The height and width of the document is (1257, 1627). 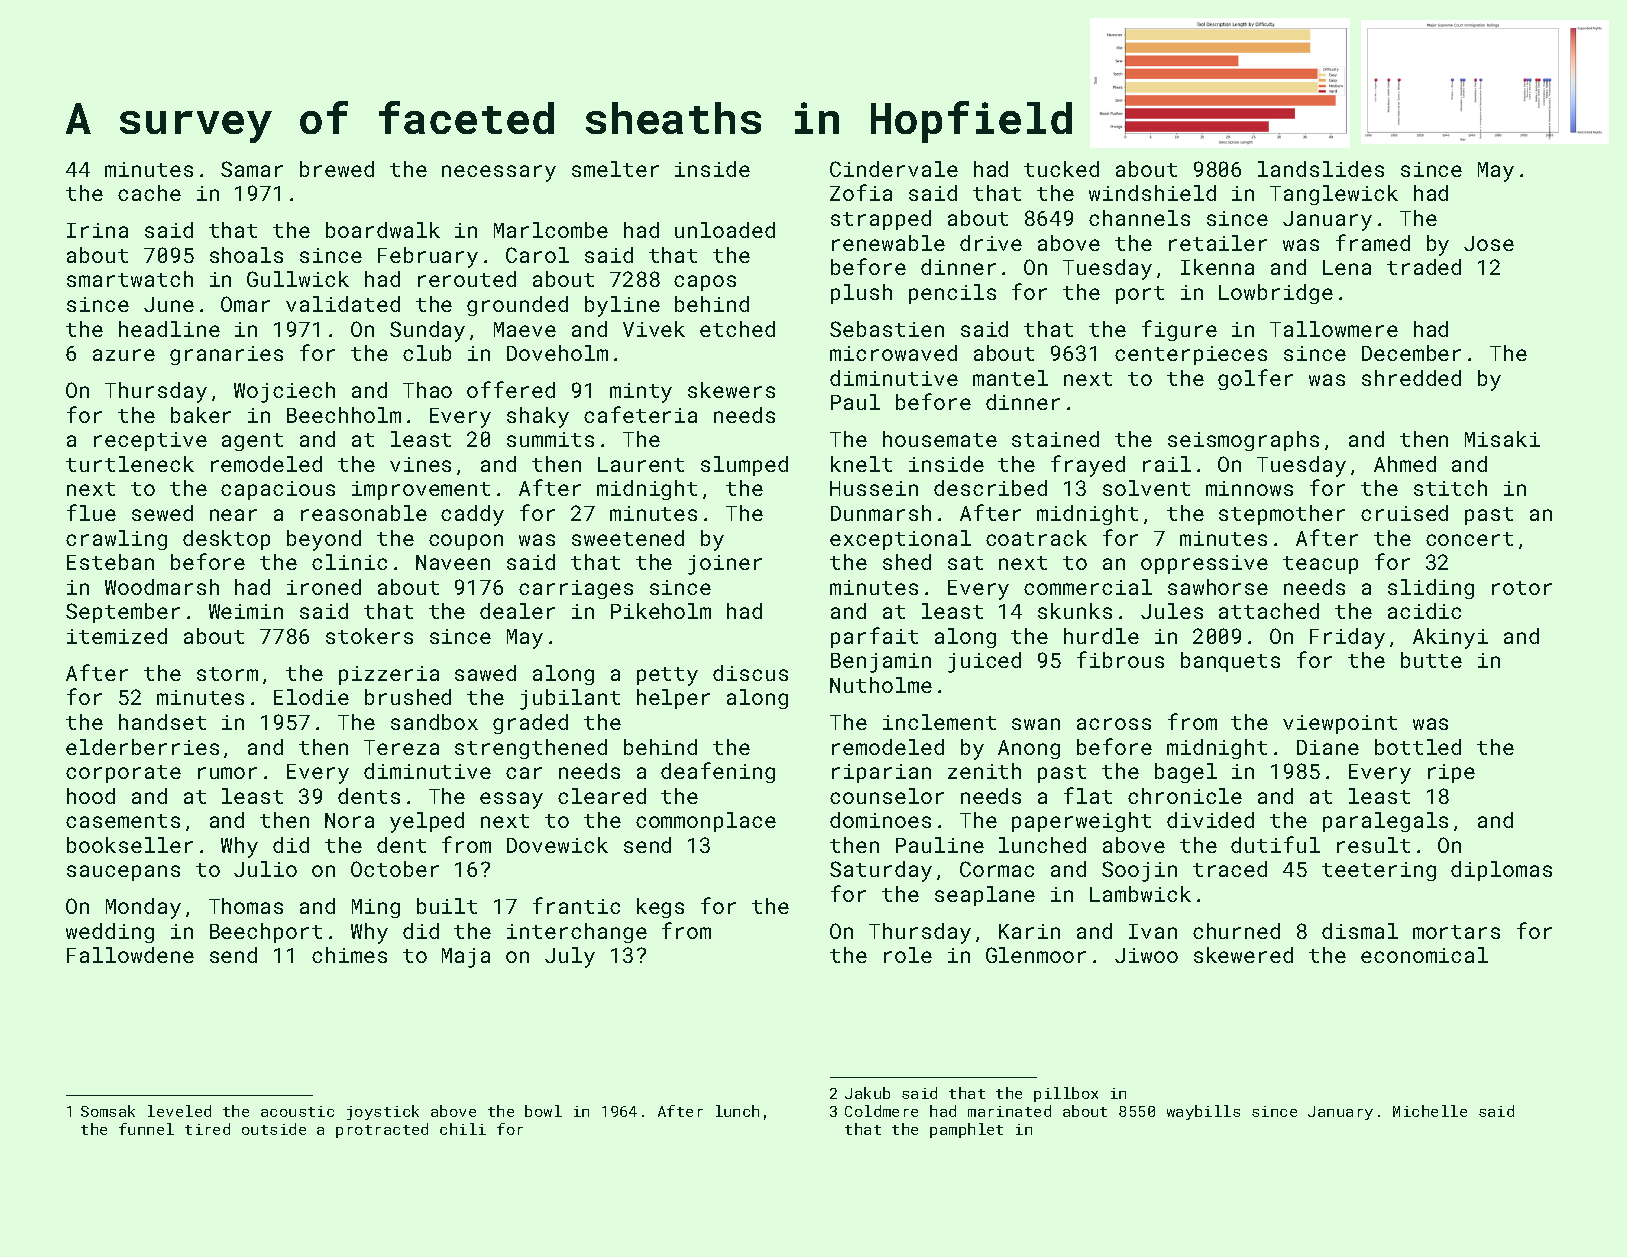 What do you see at coordinates (881, 663) in the document?
I see `Benjamin` at bounding box center [881, 663].
